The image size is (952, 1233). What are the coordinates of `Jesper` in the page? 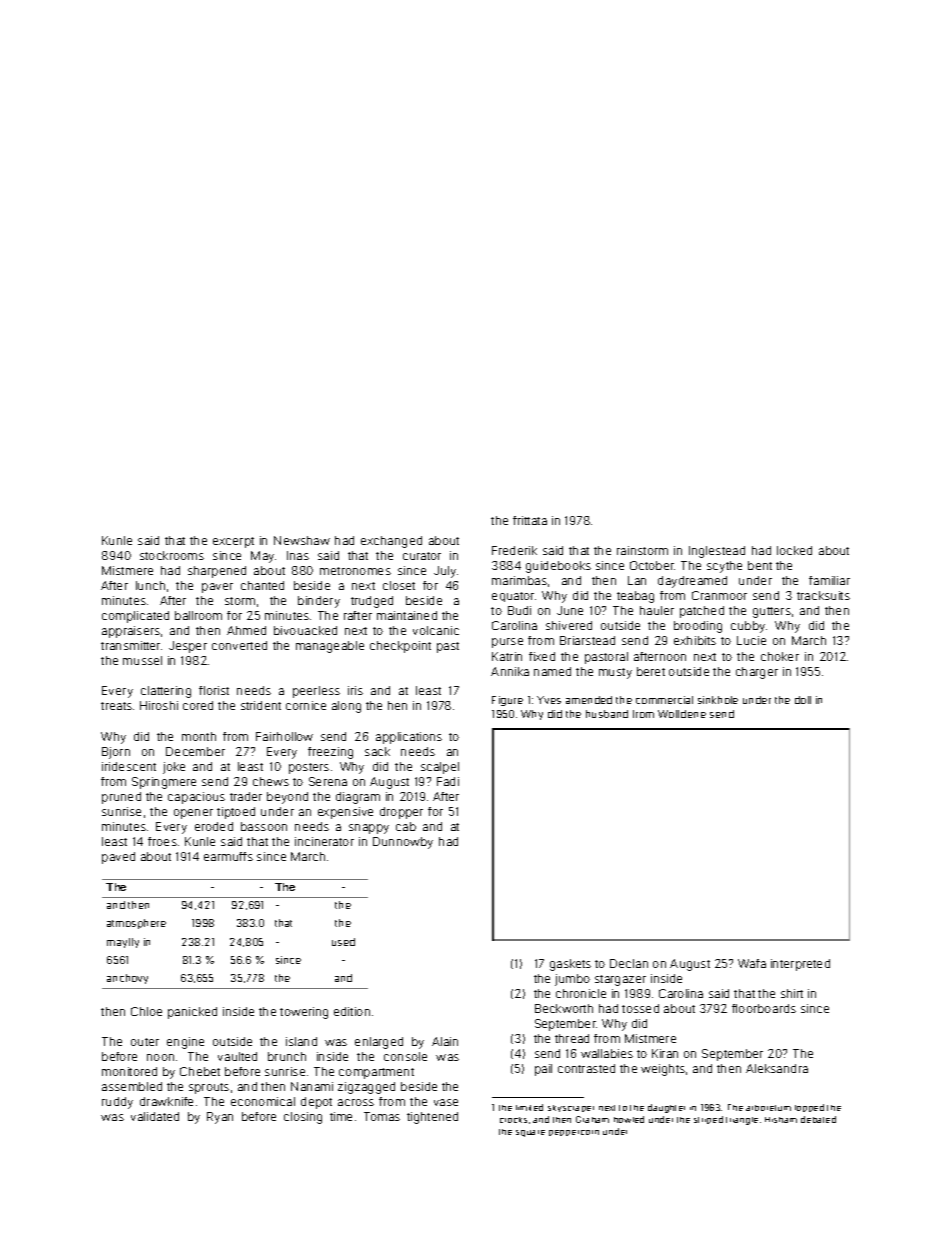 It's located at (188, 647).
